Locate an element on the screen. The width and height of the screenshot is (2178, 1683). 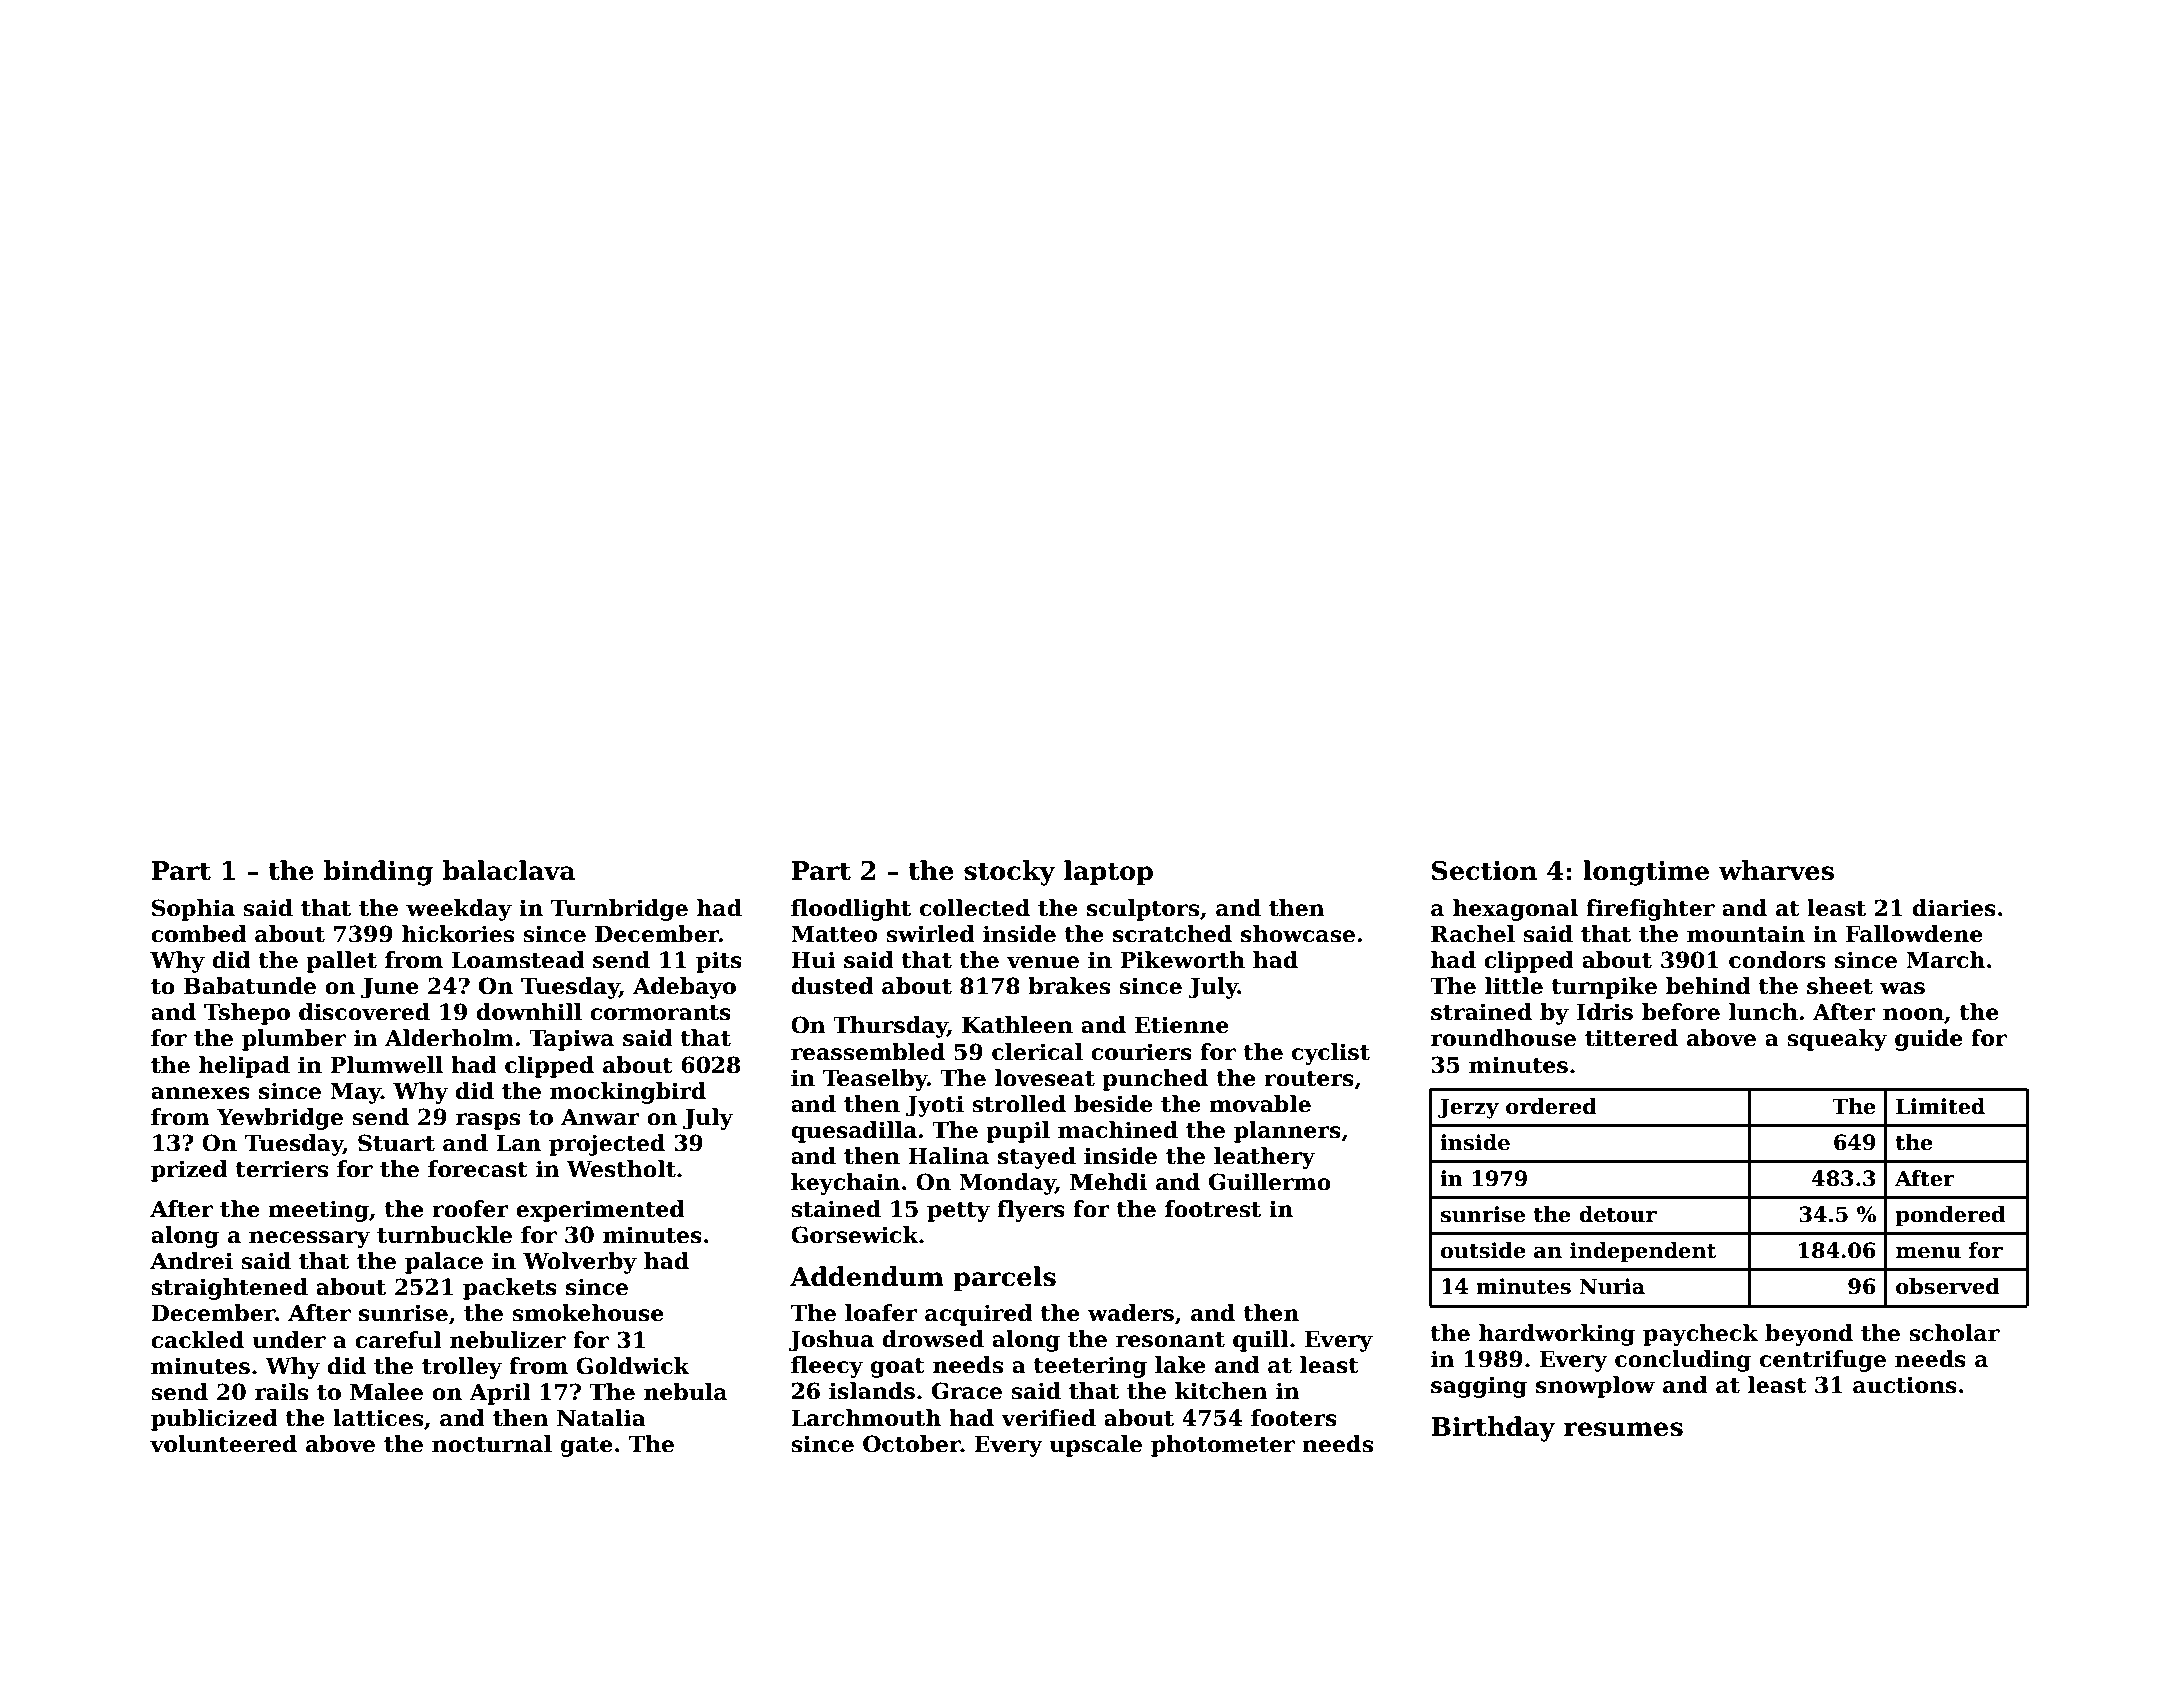
rasps is located at coordinates (488, 1121).
